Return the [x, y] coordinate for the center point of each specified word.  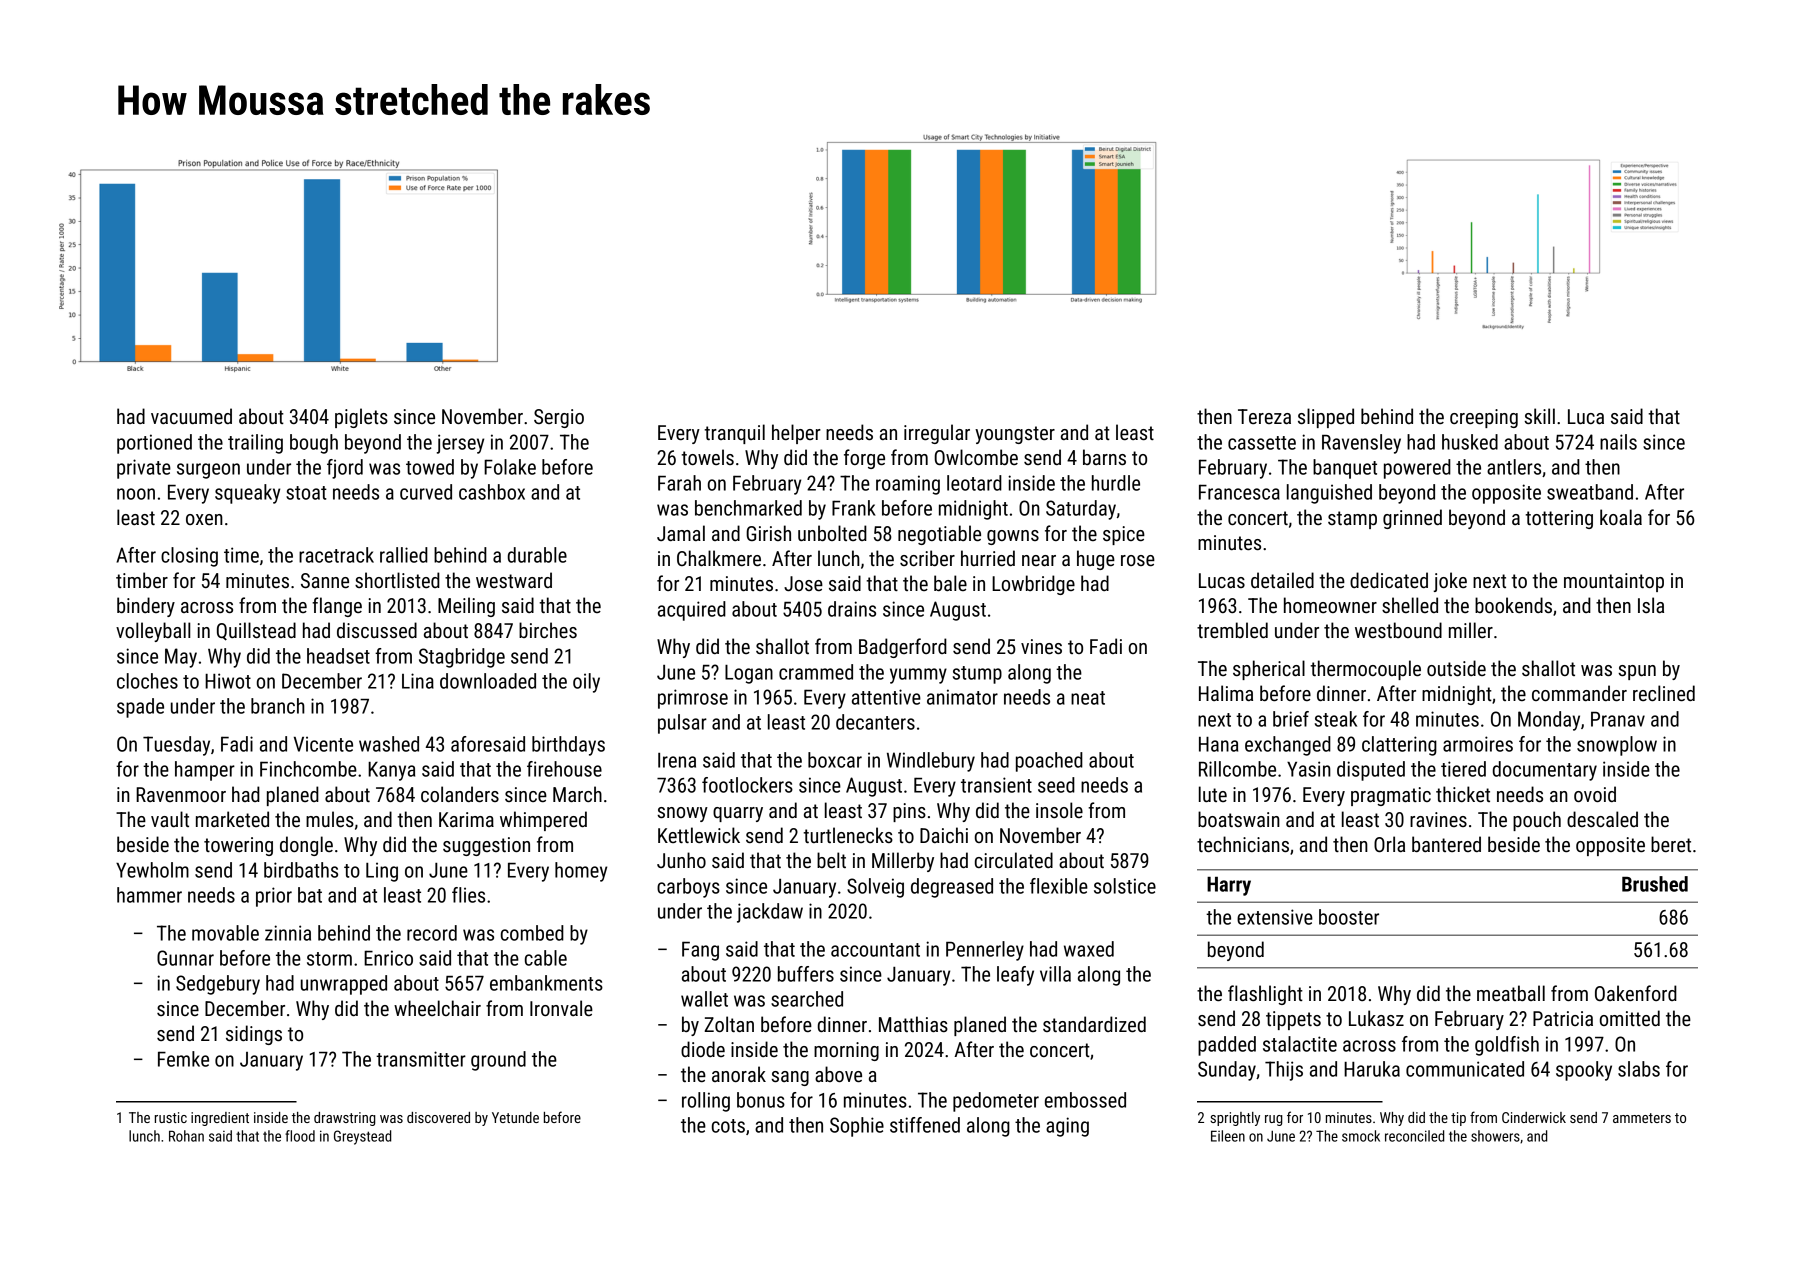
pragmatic [1391, 796]
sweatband [1590, 492]
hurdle [1116, 483]
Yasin [1309, 769]
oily [586, 683]
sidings [254, 1035]
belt [831, 860]
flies [468, 895]
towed [430, 467]
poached [1049, 762]
